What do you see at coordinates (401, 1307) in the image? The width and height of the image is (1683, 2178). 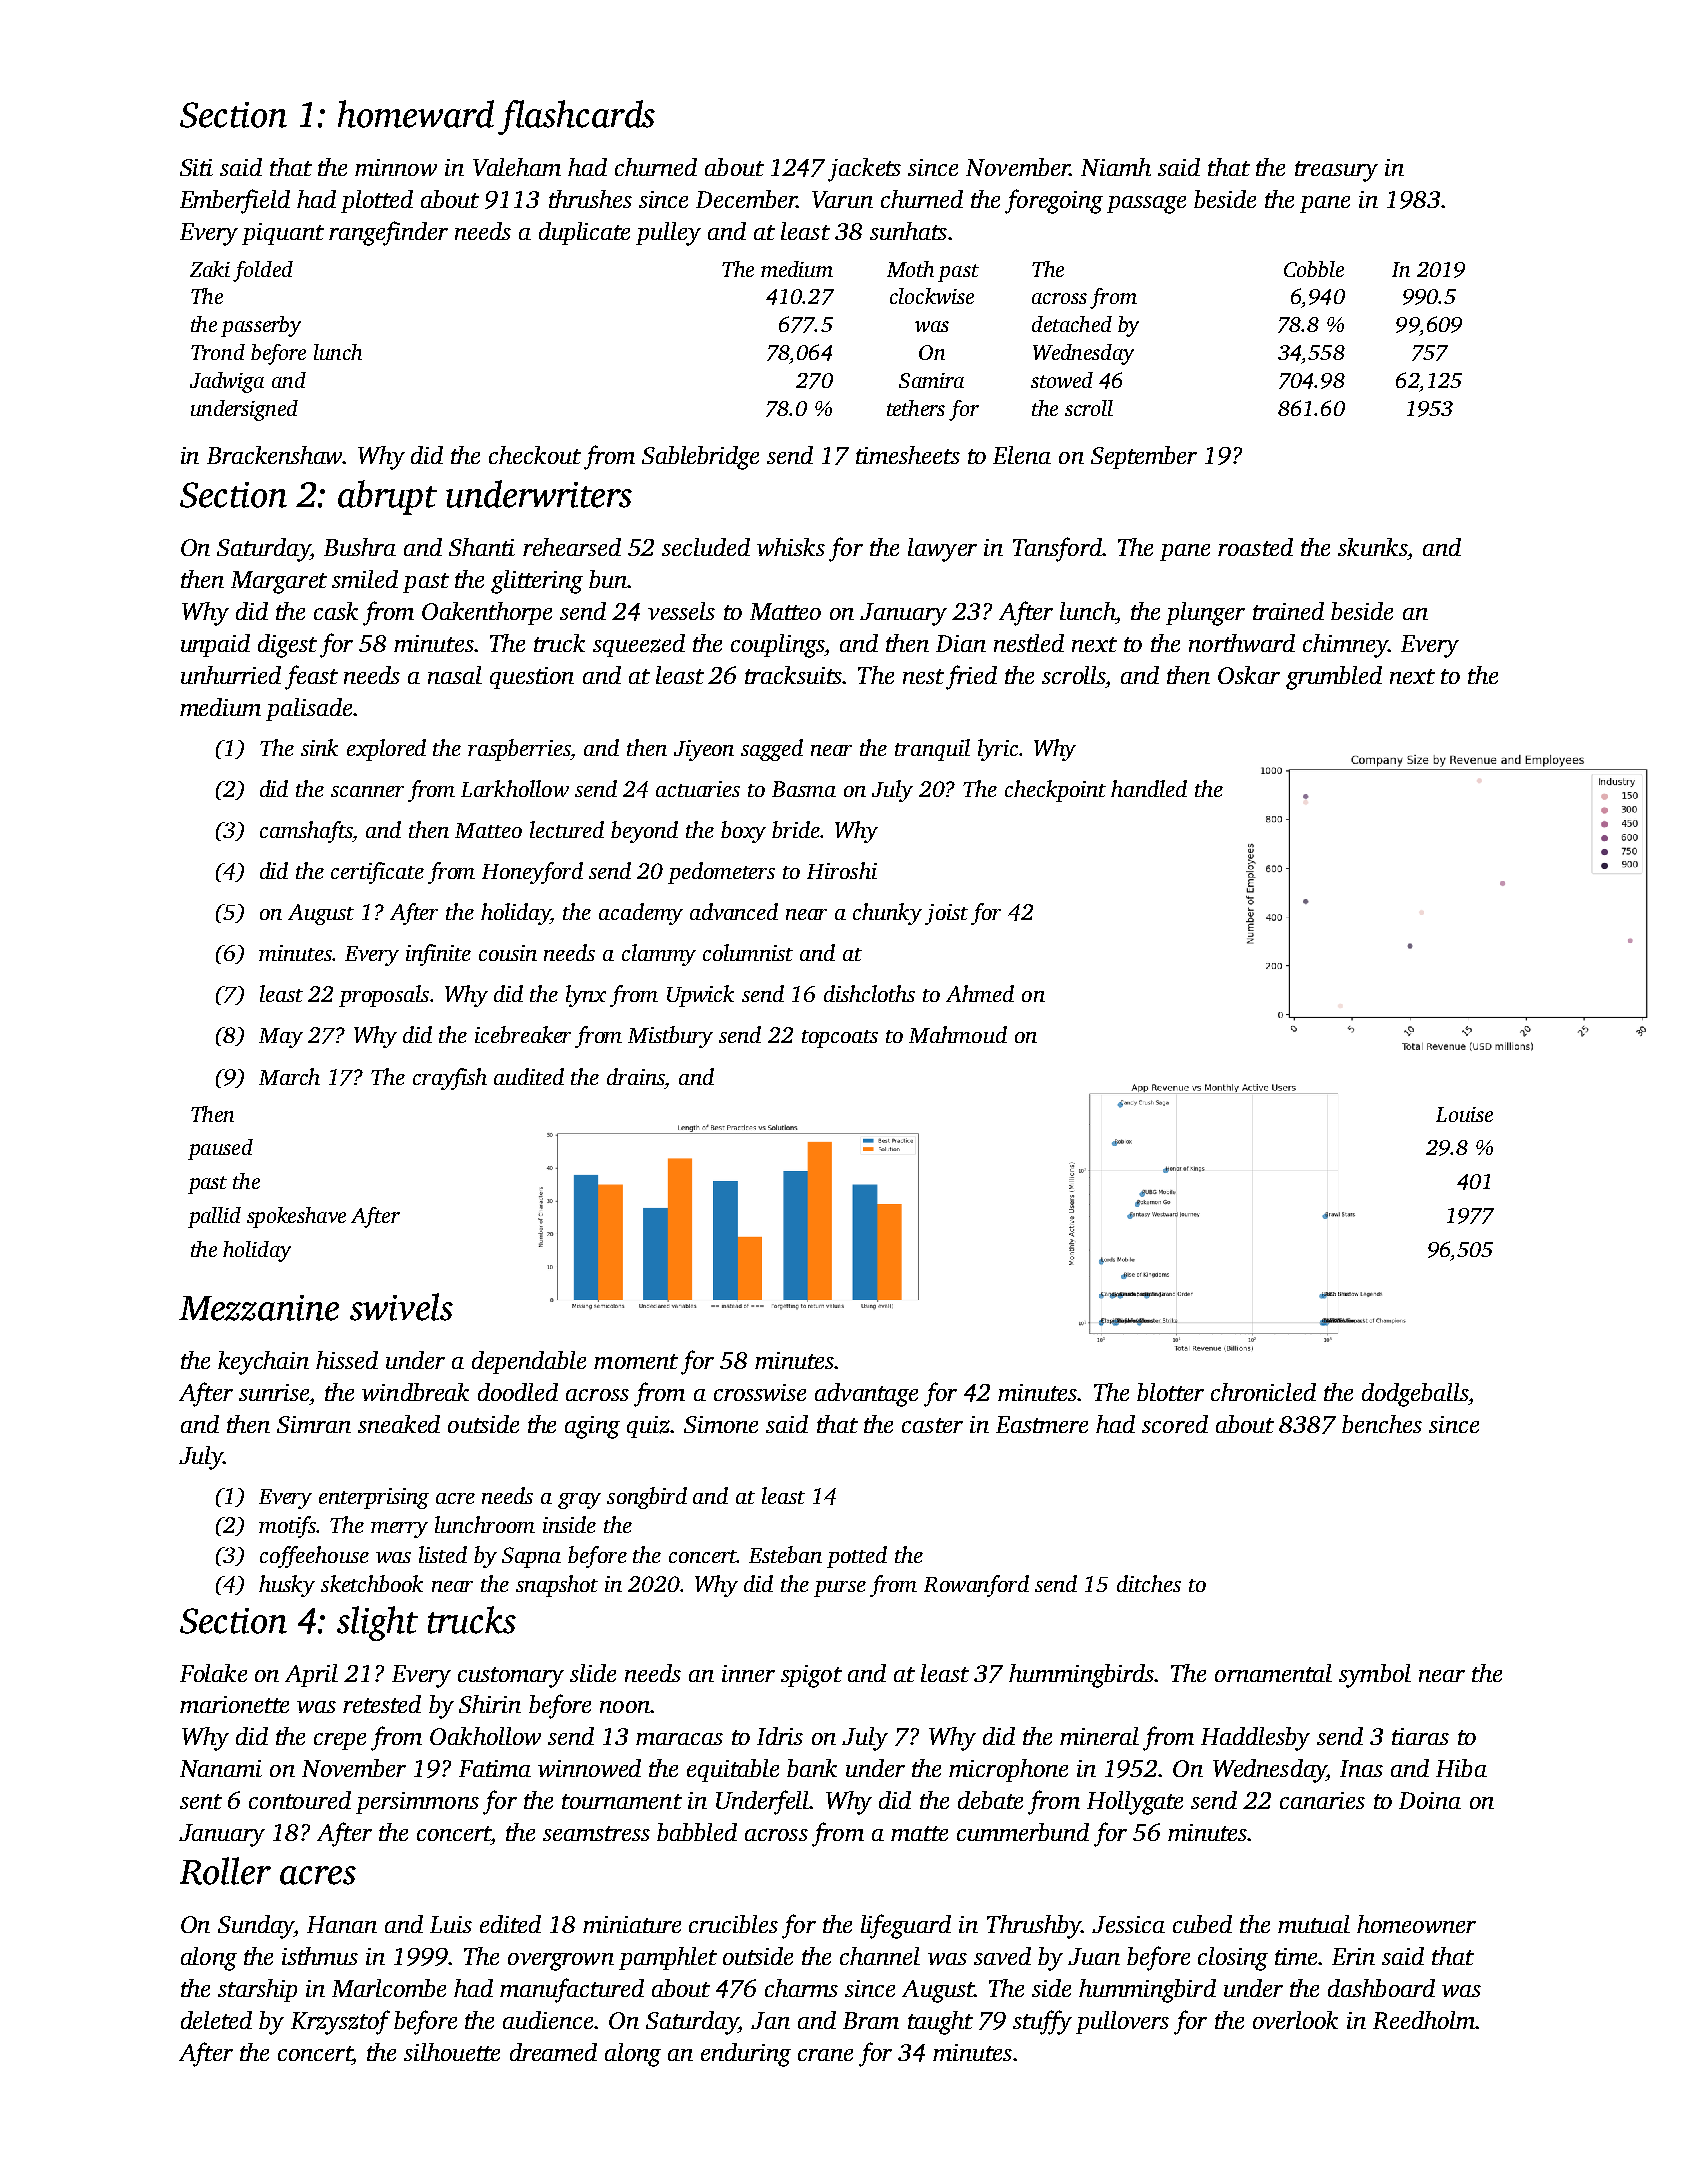 I see `swivels` at bounding box center [401, 1307].
